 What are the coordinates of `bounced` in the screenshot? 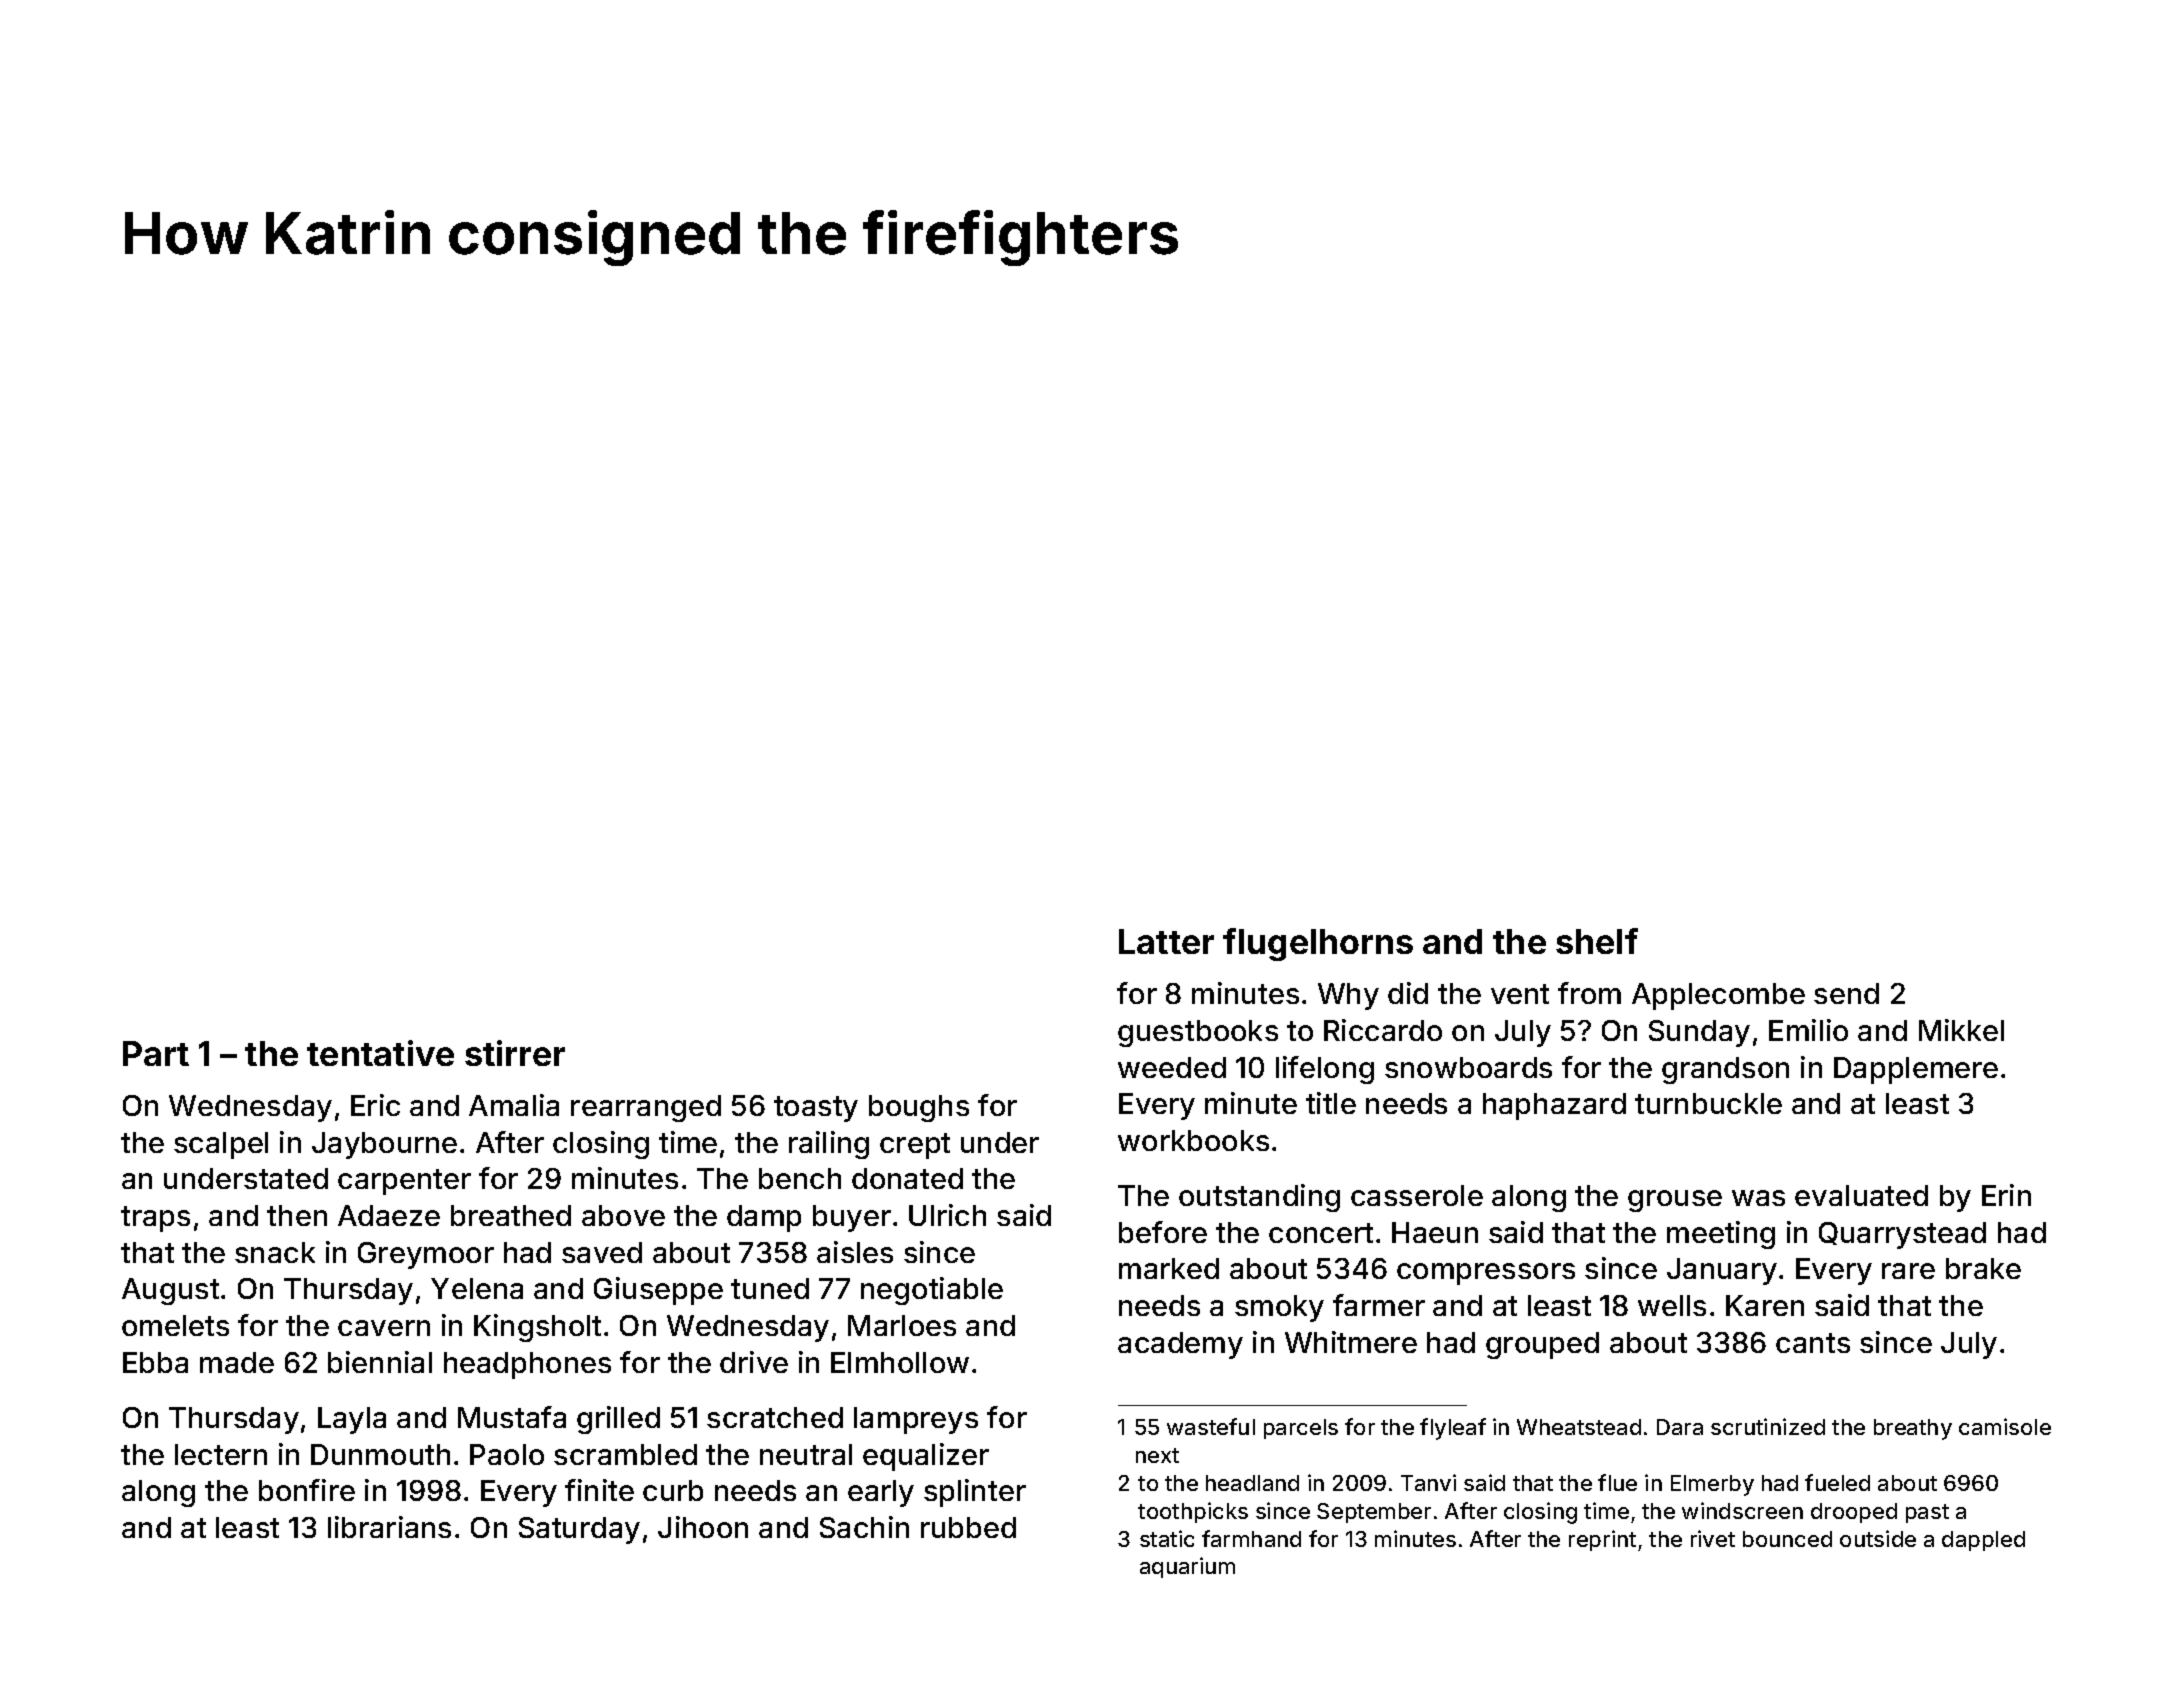 It's located at (1787, 1539).
